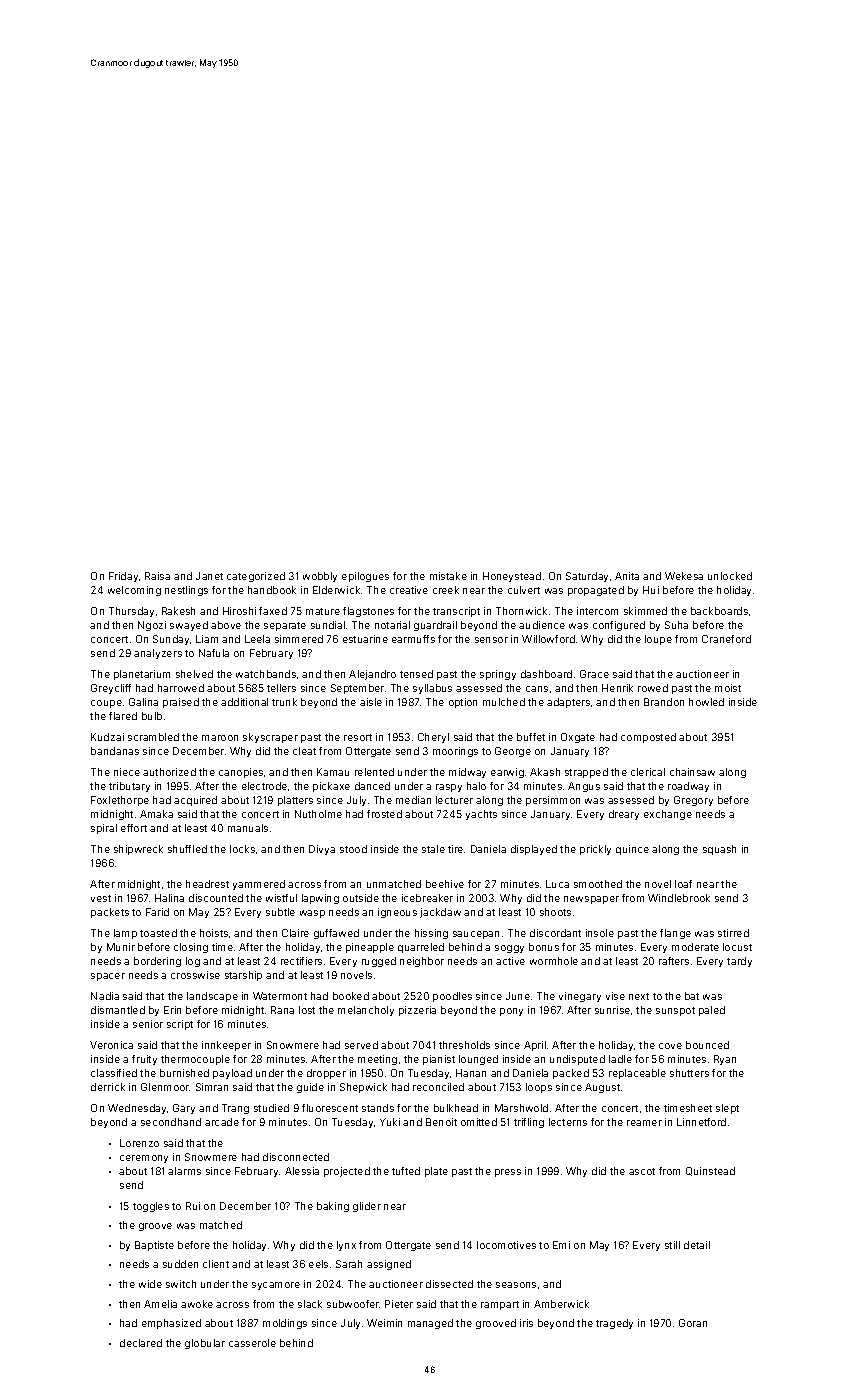  What do you see at coordinates (481, 815) in the screenshot?
I see `yachts` at bounding box center [481, 815].
